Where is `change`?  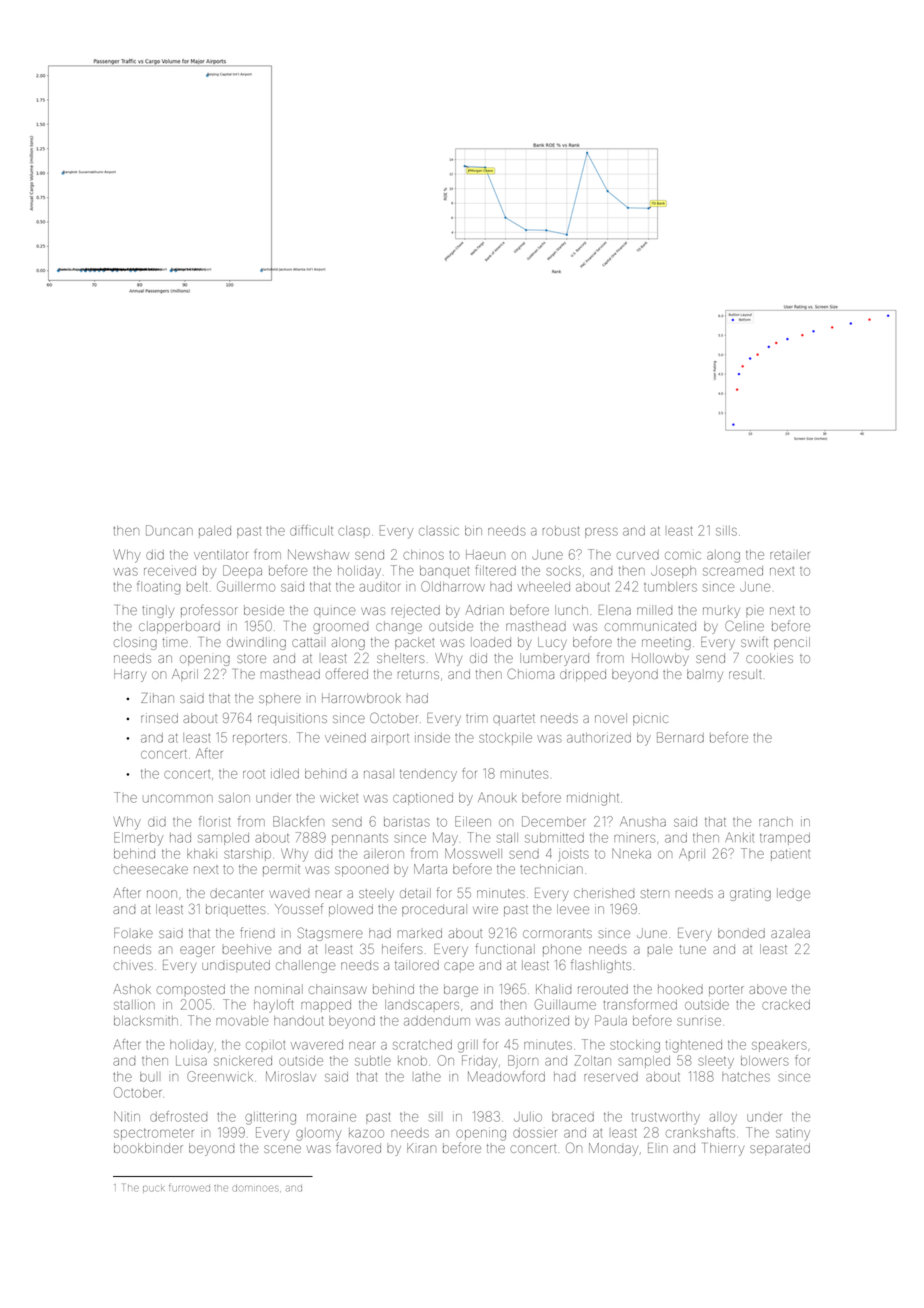
change is located at coordinates (399, 627).
